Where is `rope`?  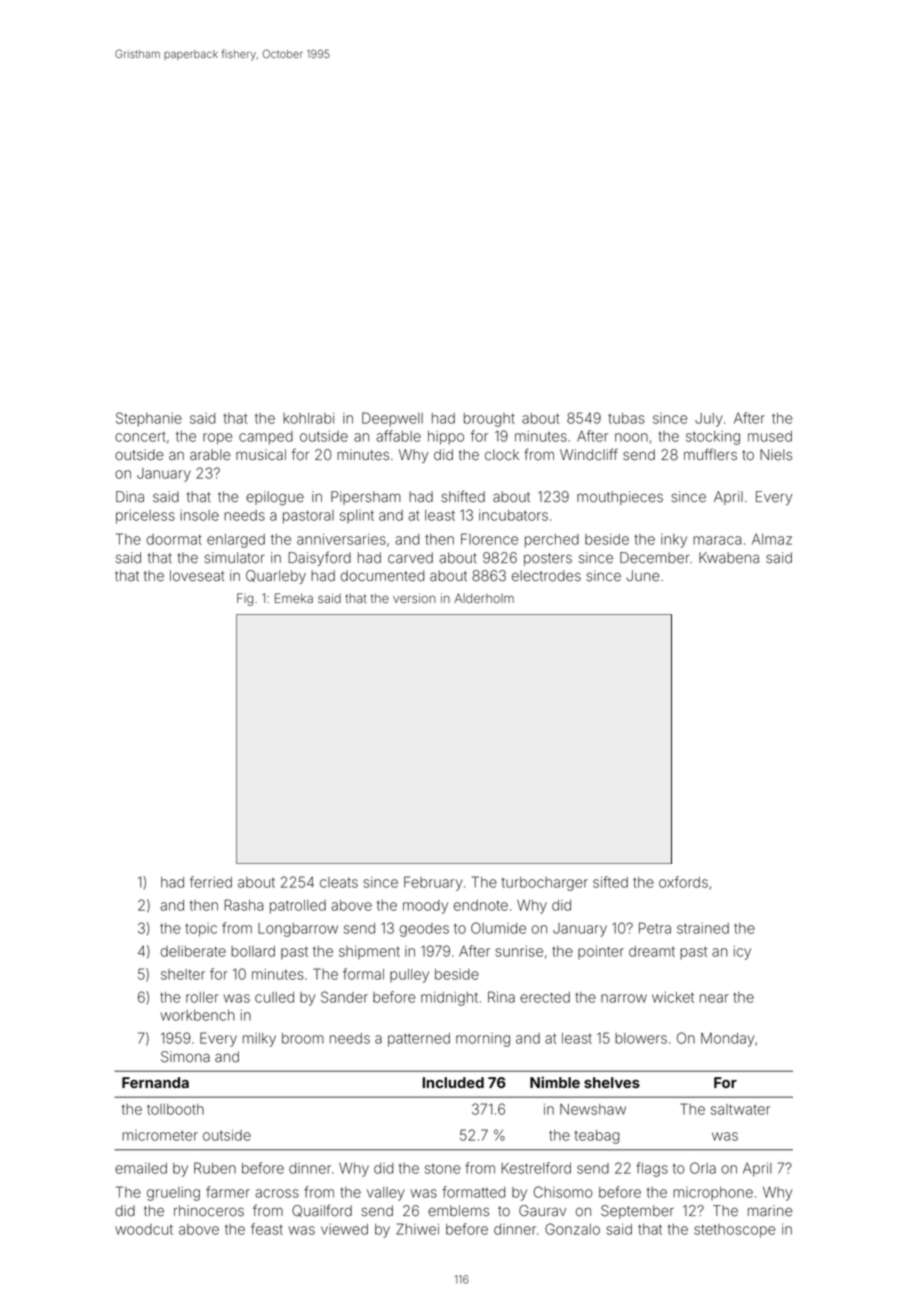
rope is located at coordinates (218, 439).
